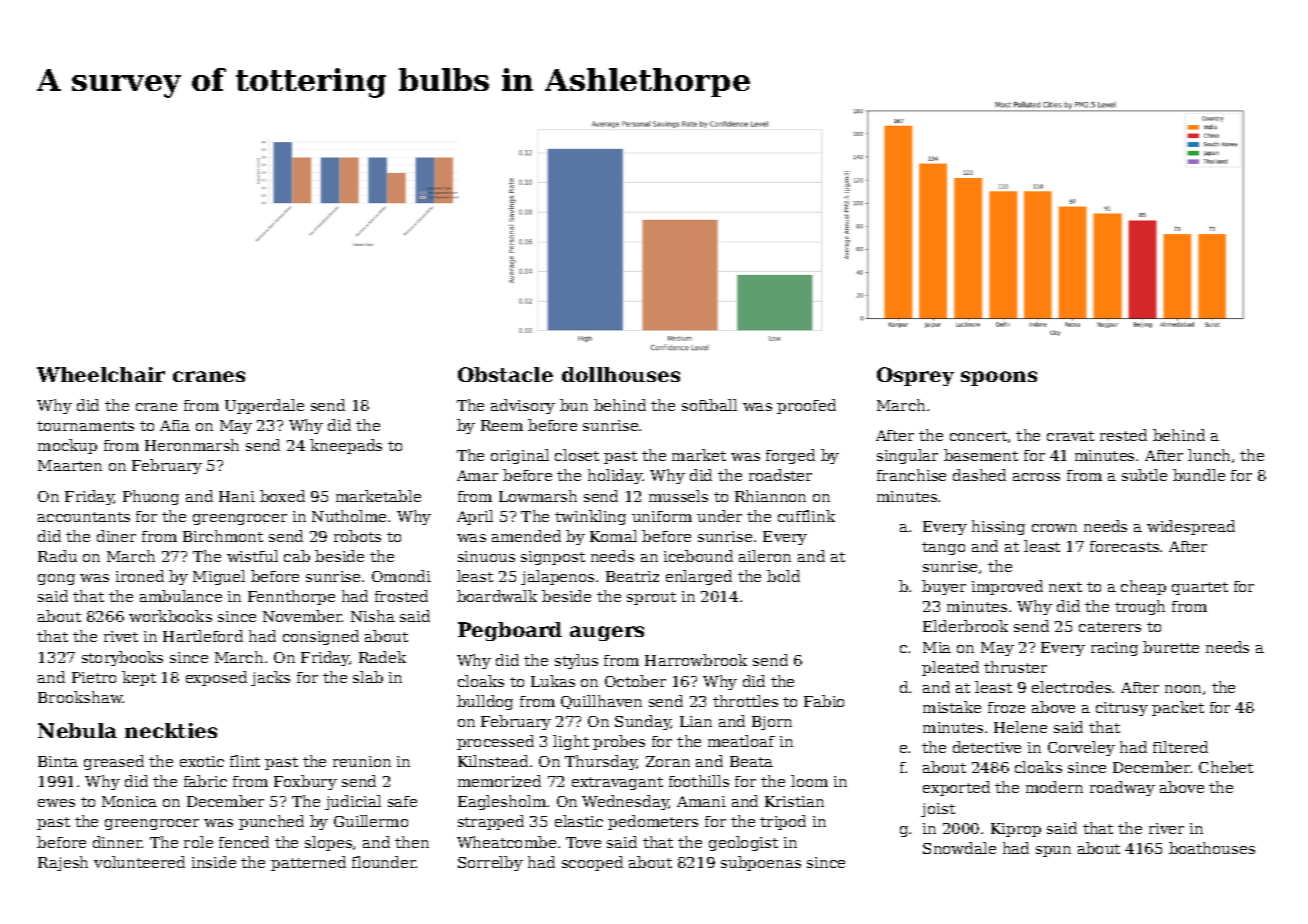 The height and width of the image is (924, 1308). What do you see at coordinates (607, 633) in the image?
I see `augers` at bounding box center [607, 633].
